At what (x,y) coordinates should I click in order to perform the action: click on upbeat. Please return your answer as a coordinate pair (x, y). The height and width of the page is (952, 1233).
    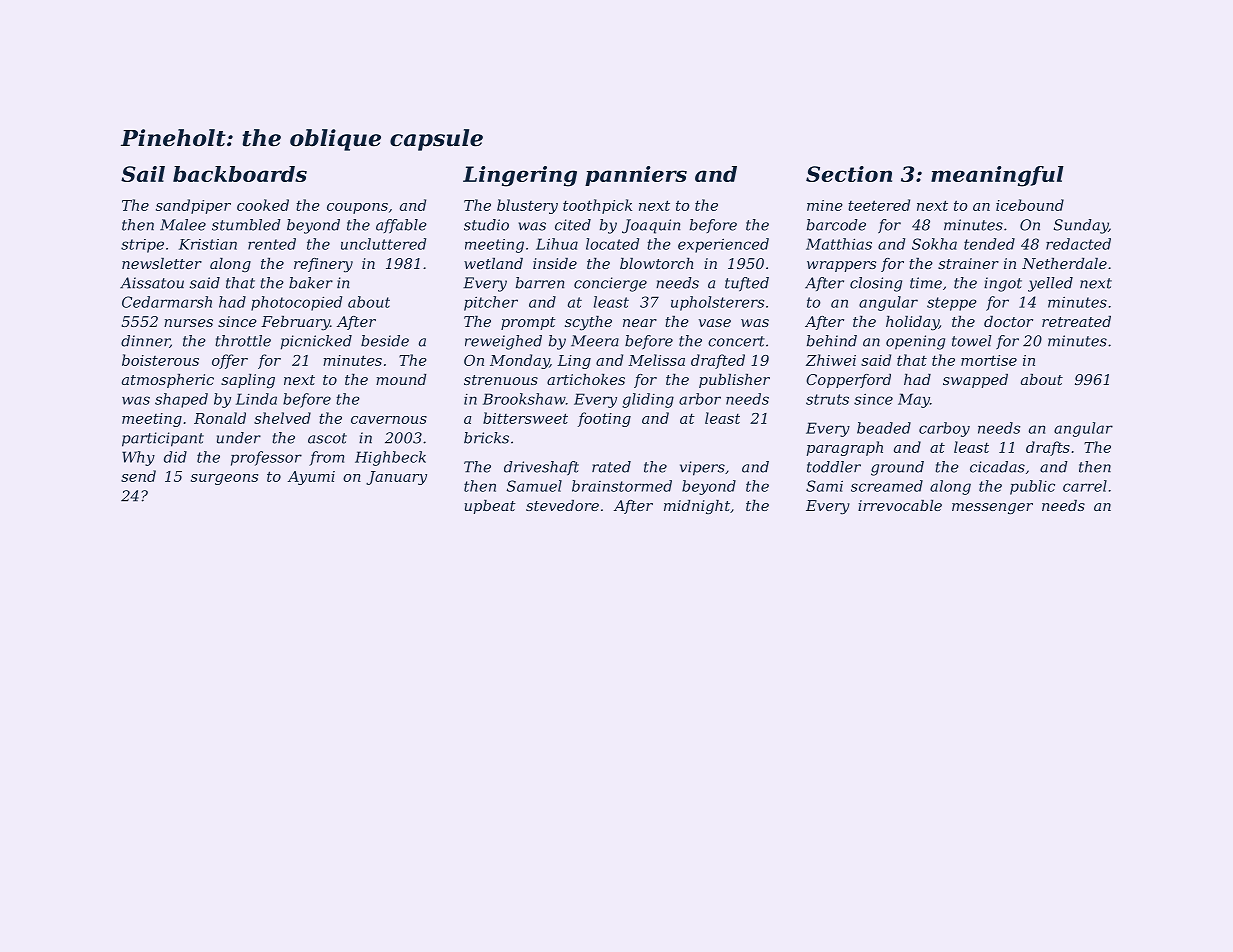
    Looking at the image, I should click on (490, 507).
